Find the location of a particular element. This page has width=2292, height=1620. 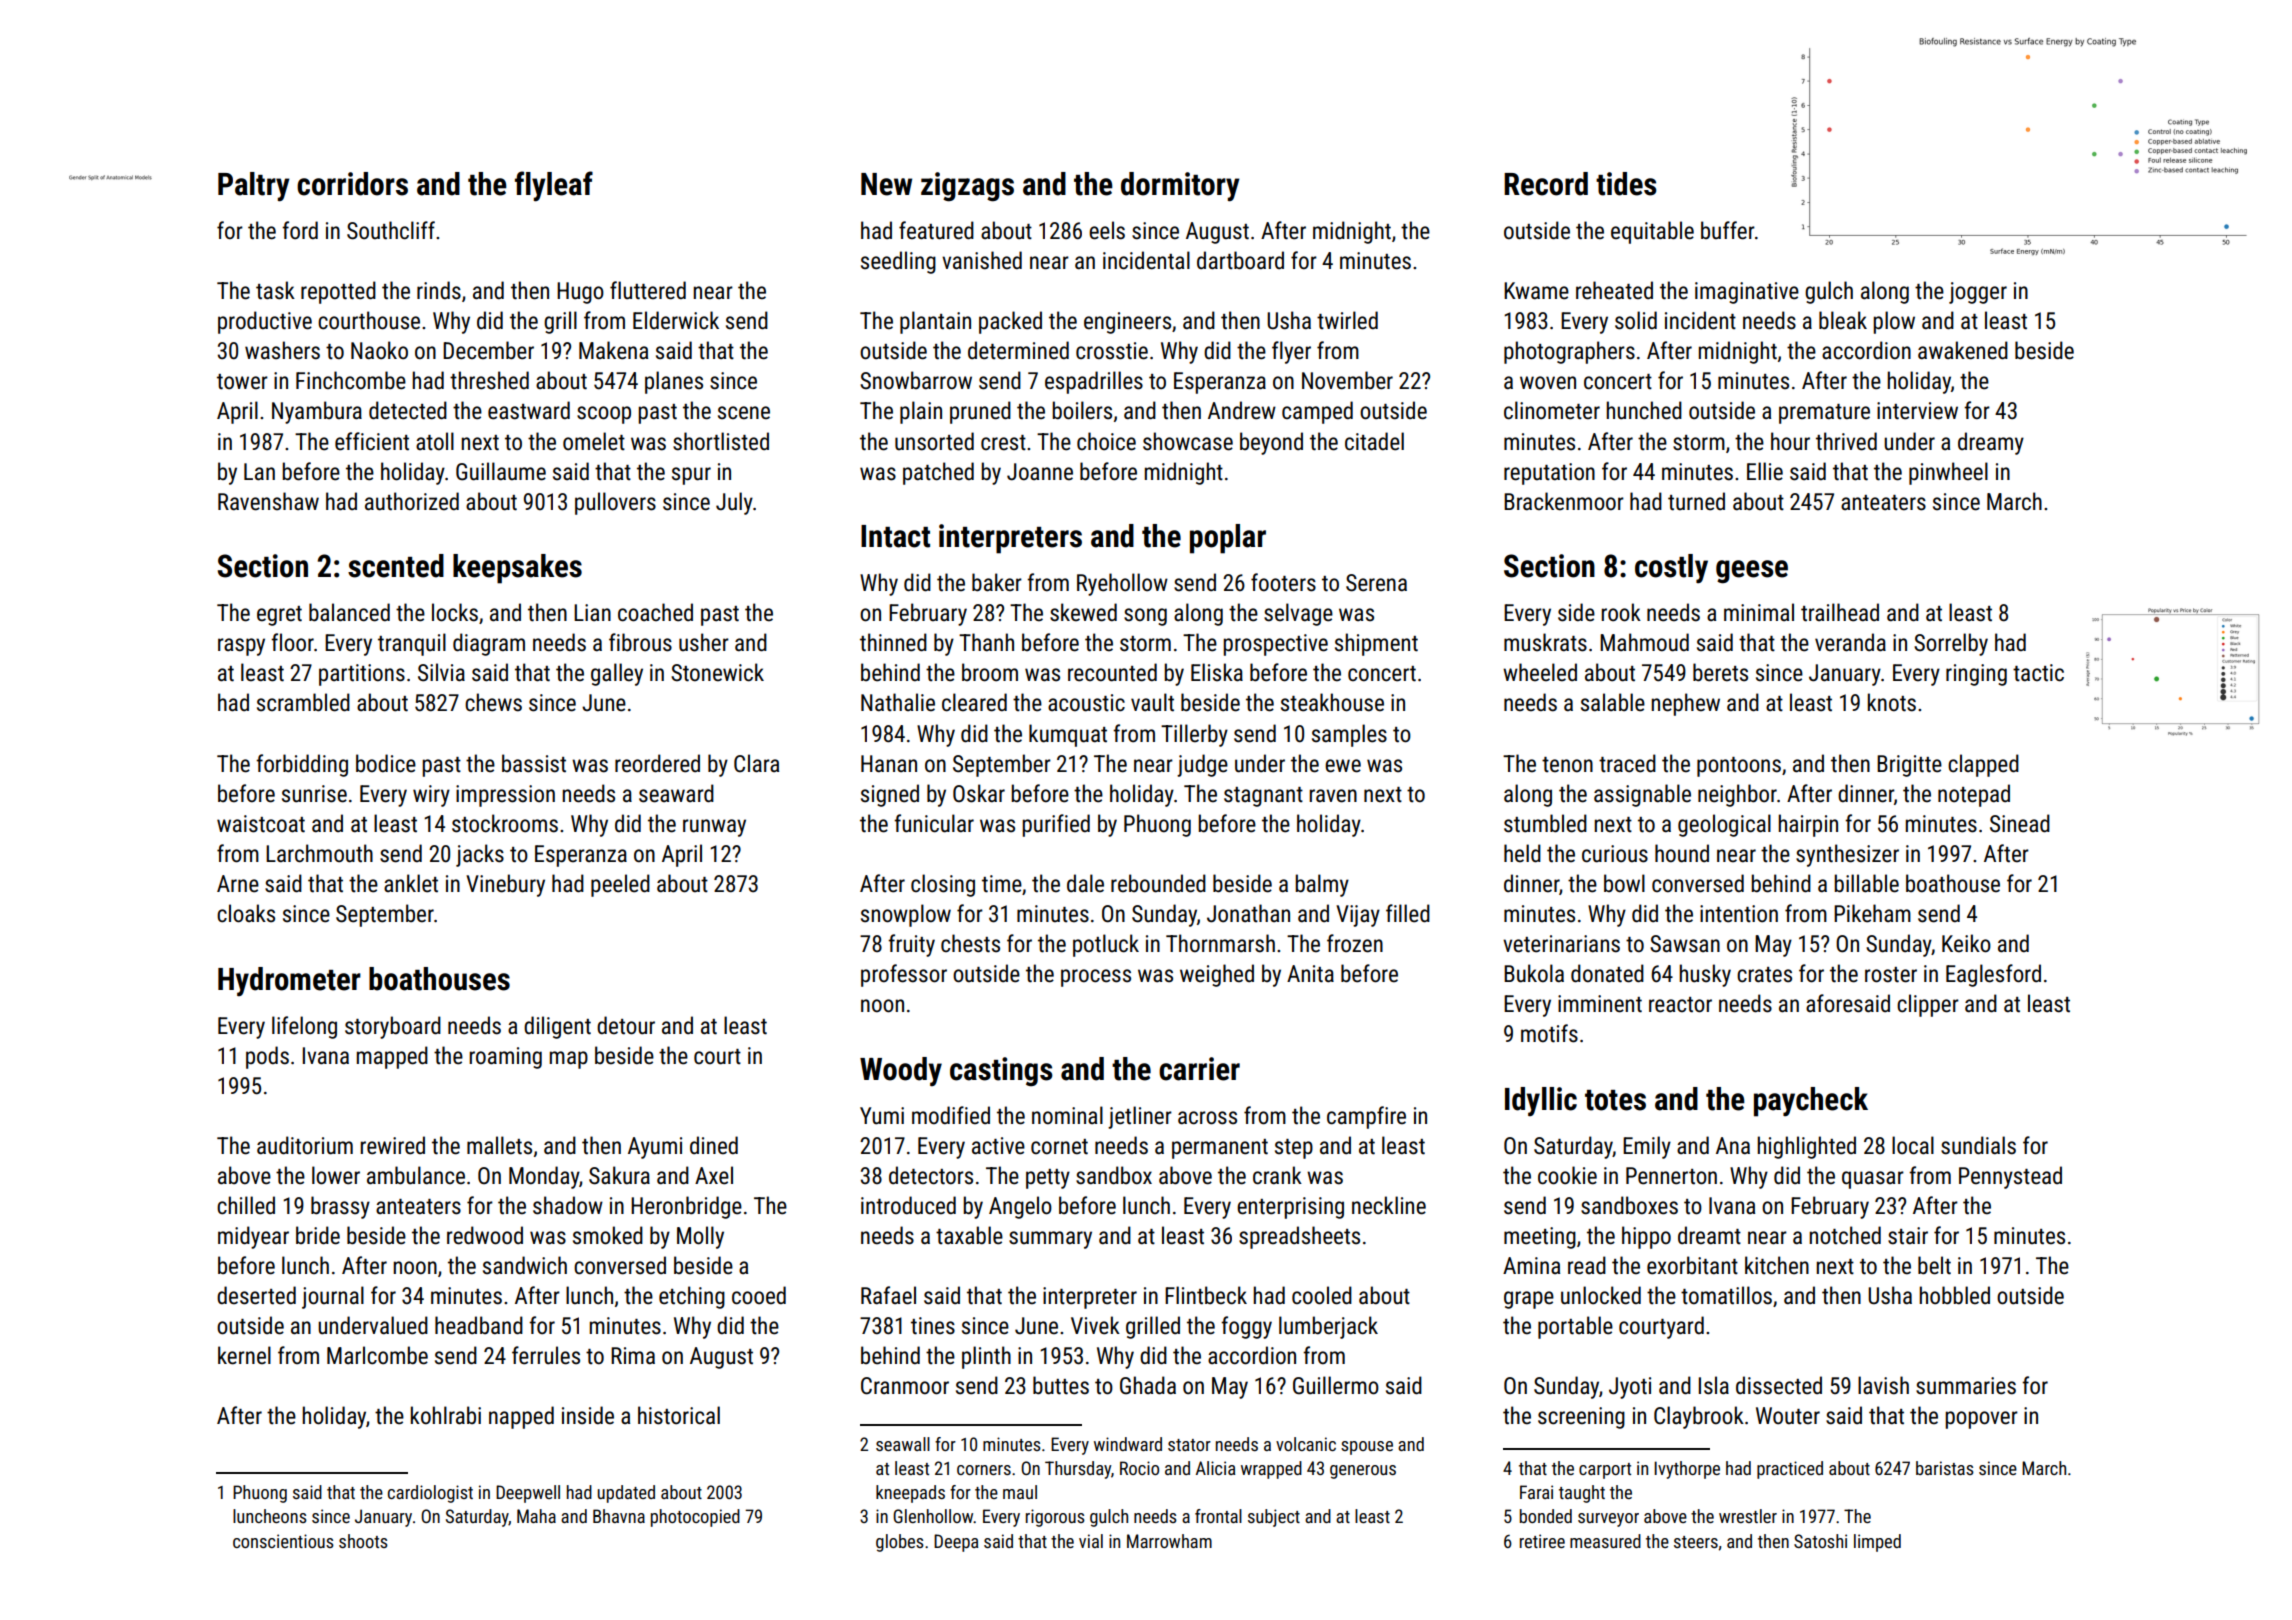

Rima is located at coordinates (633, 1356).
